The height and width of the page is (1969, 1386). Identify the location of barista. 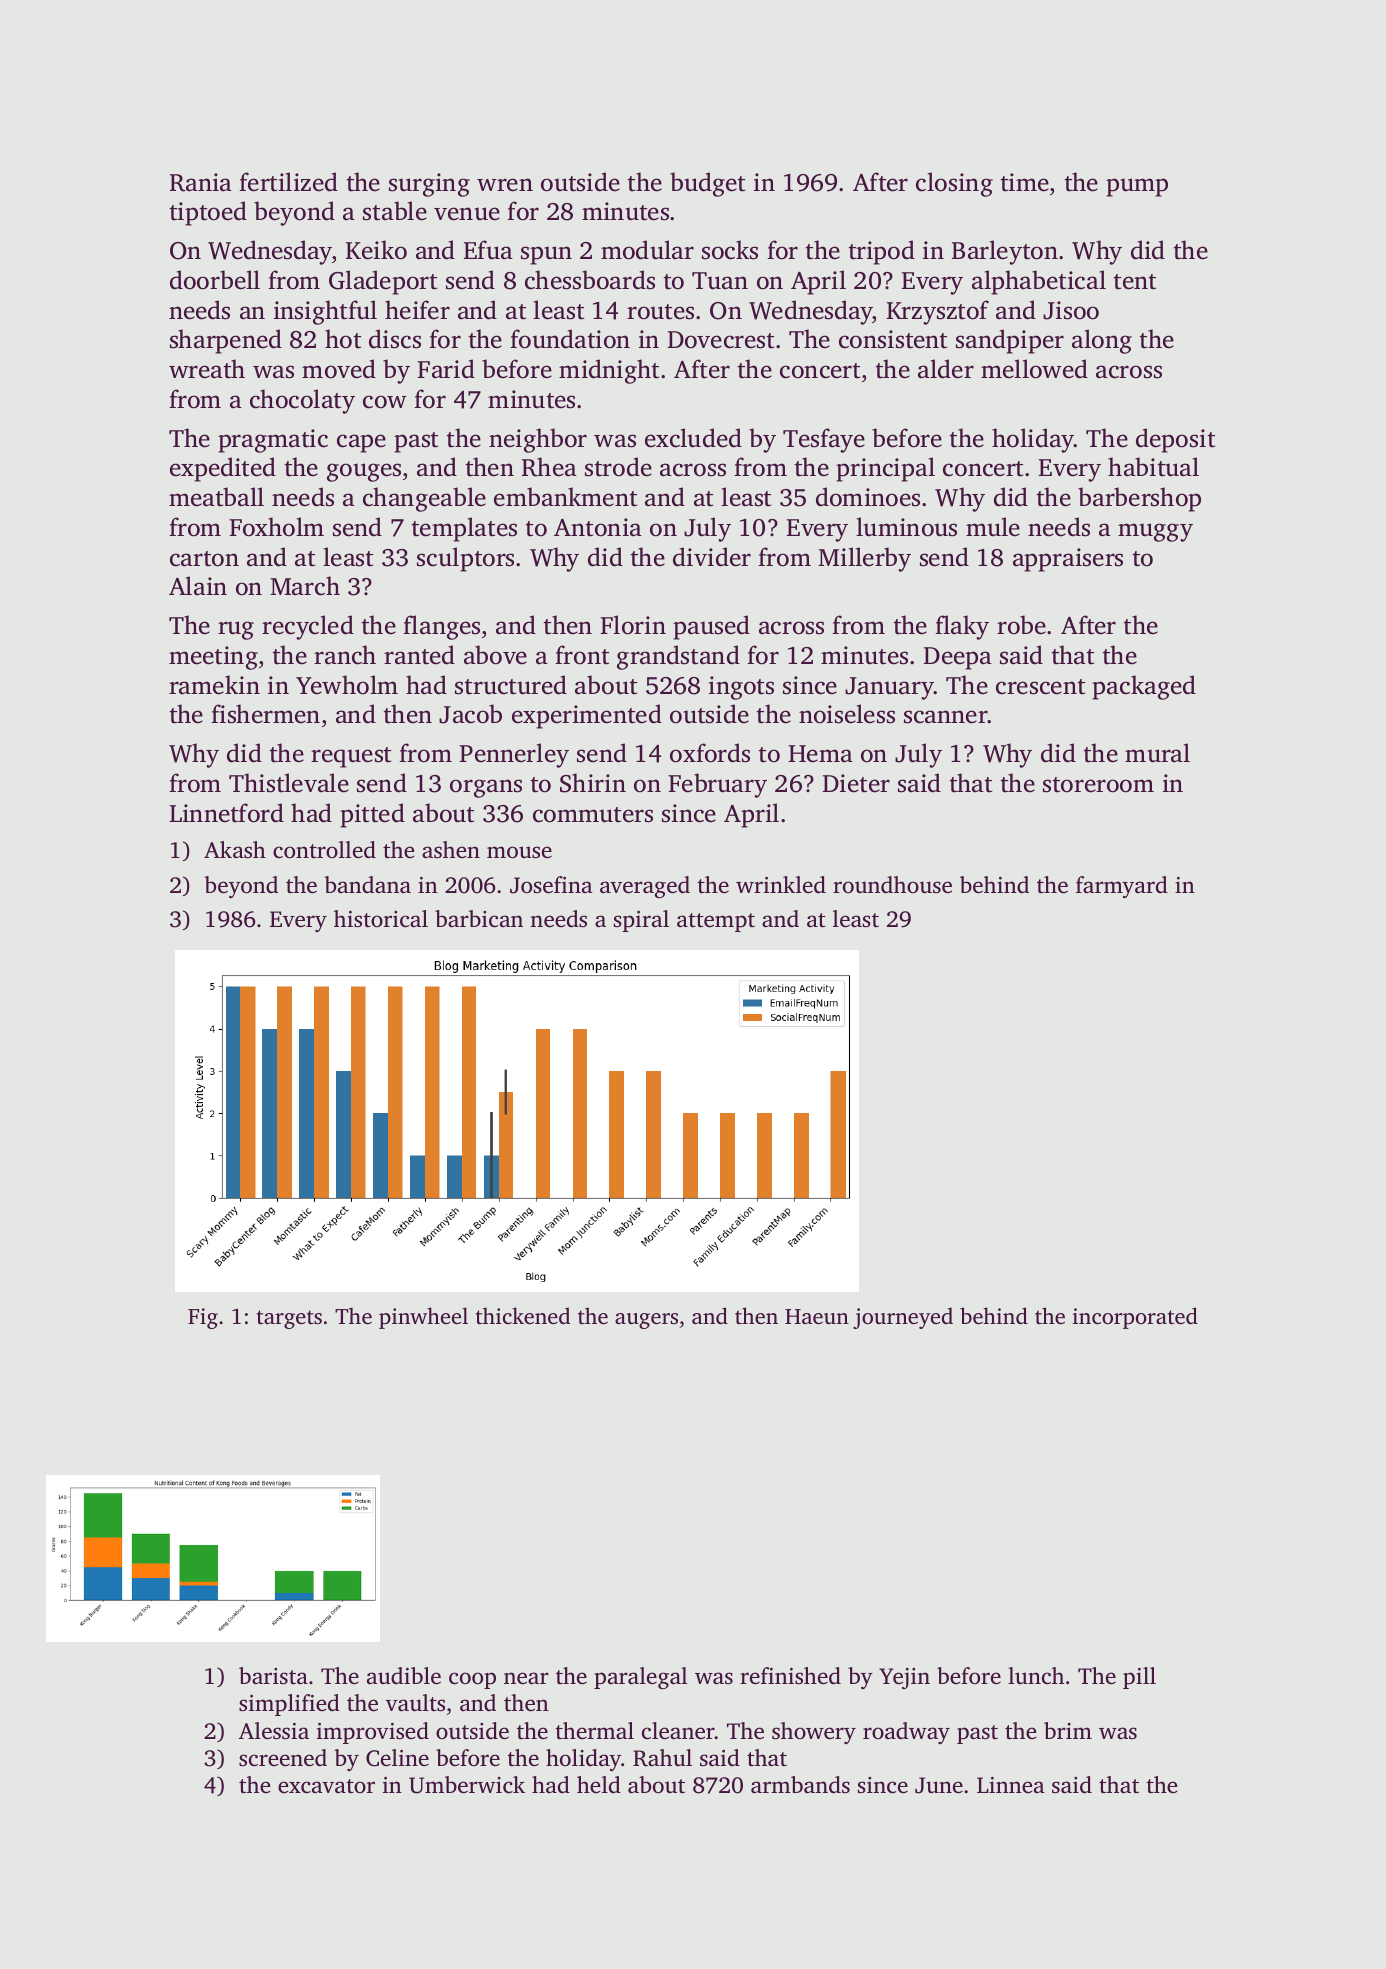
(273, 1676).
